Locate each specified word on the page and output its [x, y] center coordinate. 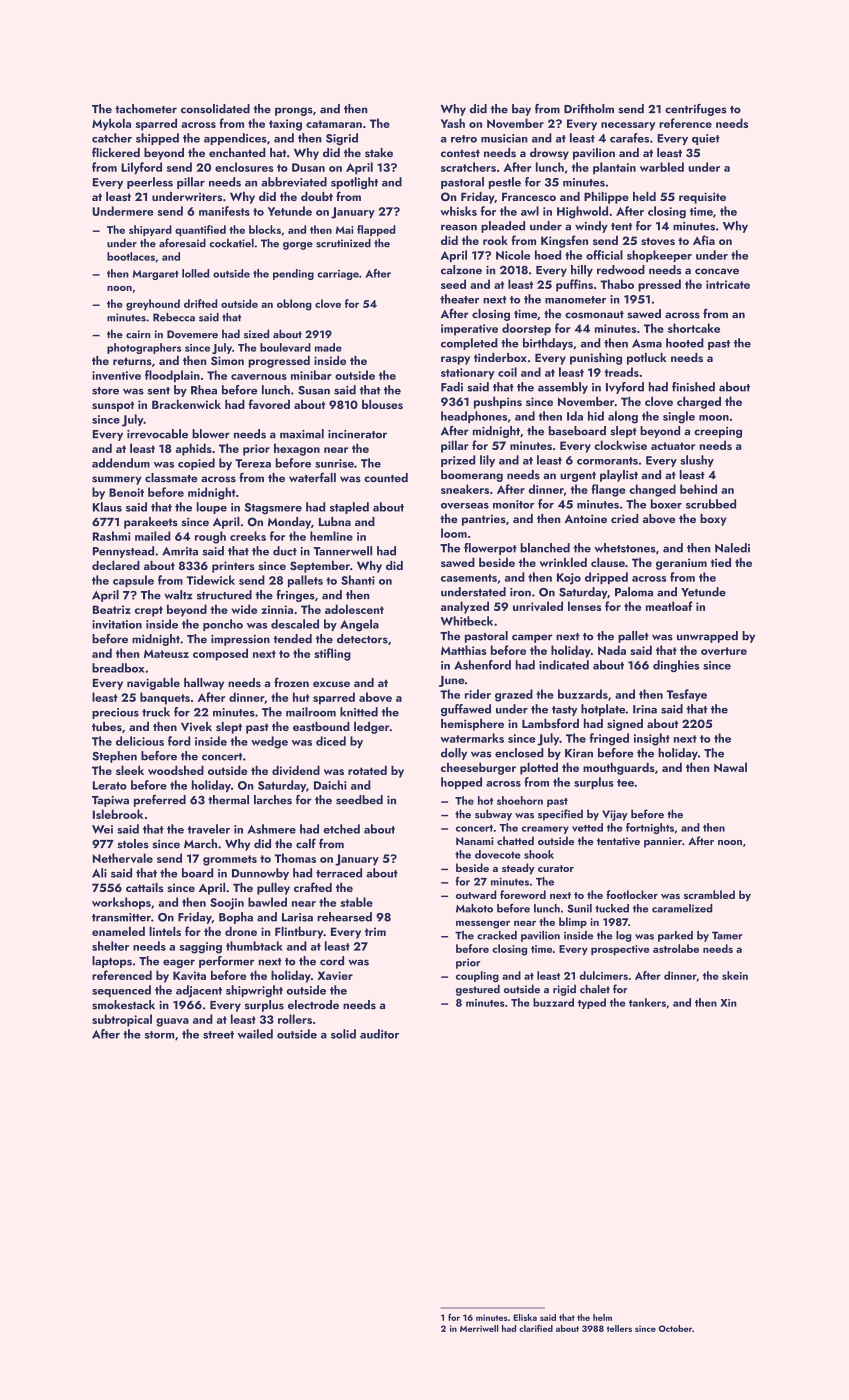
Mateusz [166, 653]
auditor [379, 1034]
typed [592, 1003]
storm [159, 1035]
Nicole [513, 255]
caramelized [682, 908]
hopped [461, 783]
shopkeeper [659, 256]
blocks [265, 229]
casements [469, 578]
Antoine [586, 518]
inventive [116, 375]
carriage [338, 275]
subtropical [122, 1020]
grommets [230, 860]
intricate [728, 284]
